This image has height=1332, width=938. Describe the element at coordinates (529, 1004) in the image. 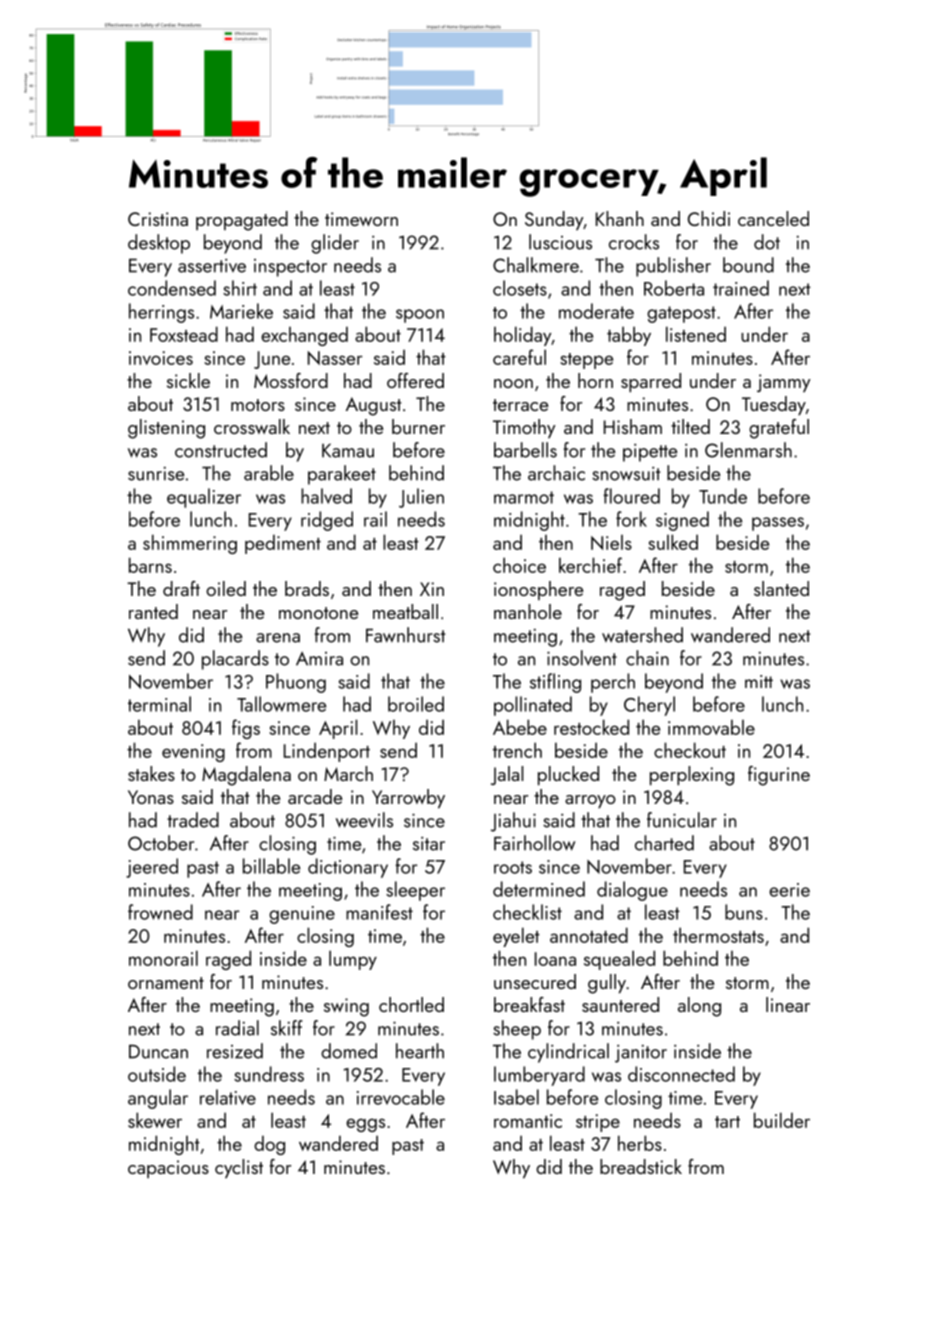

I see `breakfast` at that location.
